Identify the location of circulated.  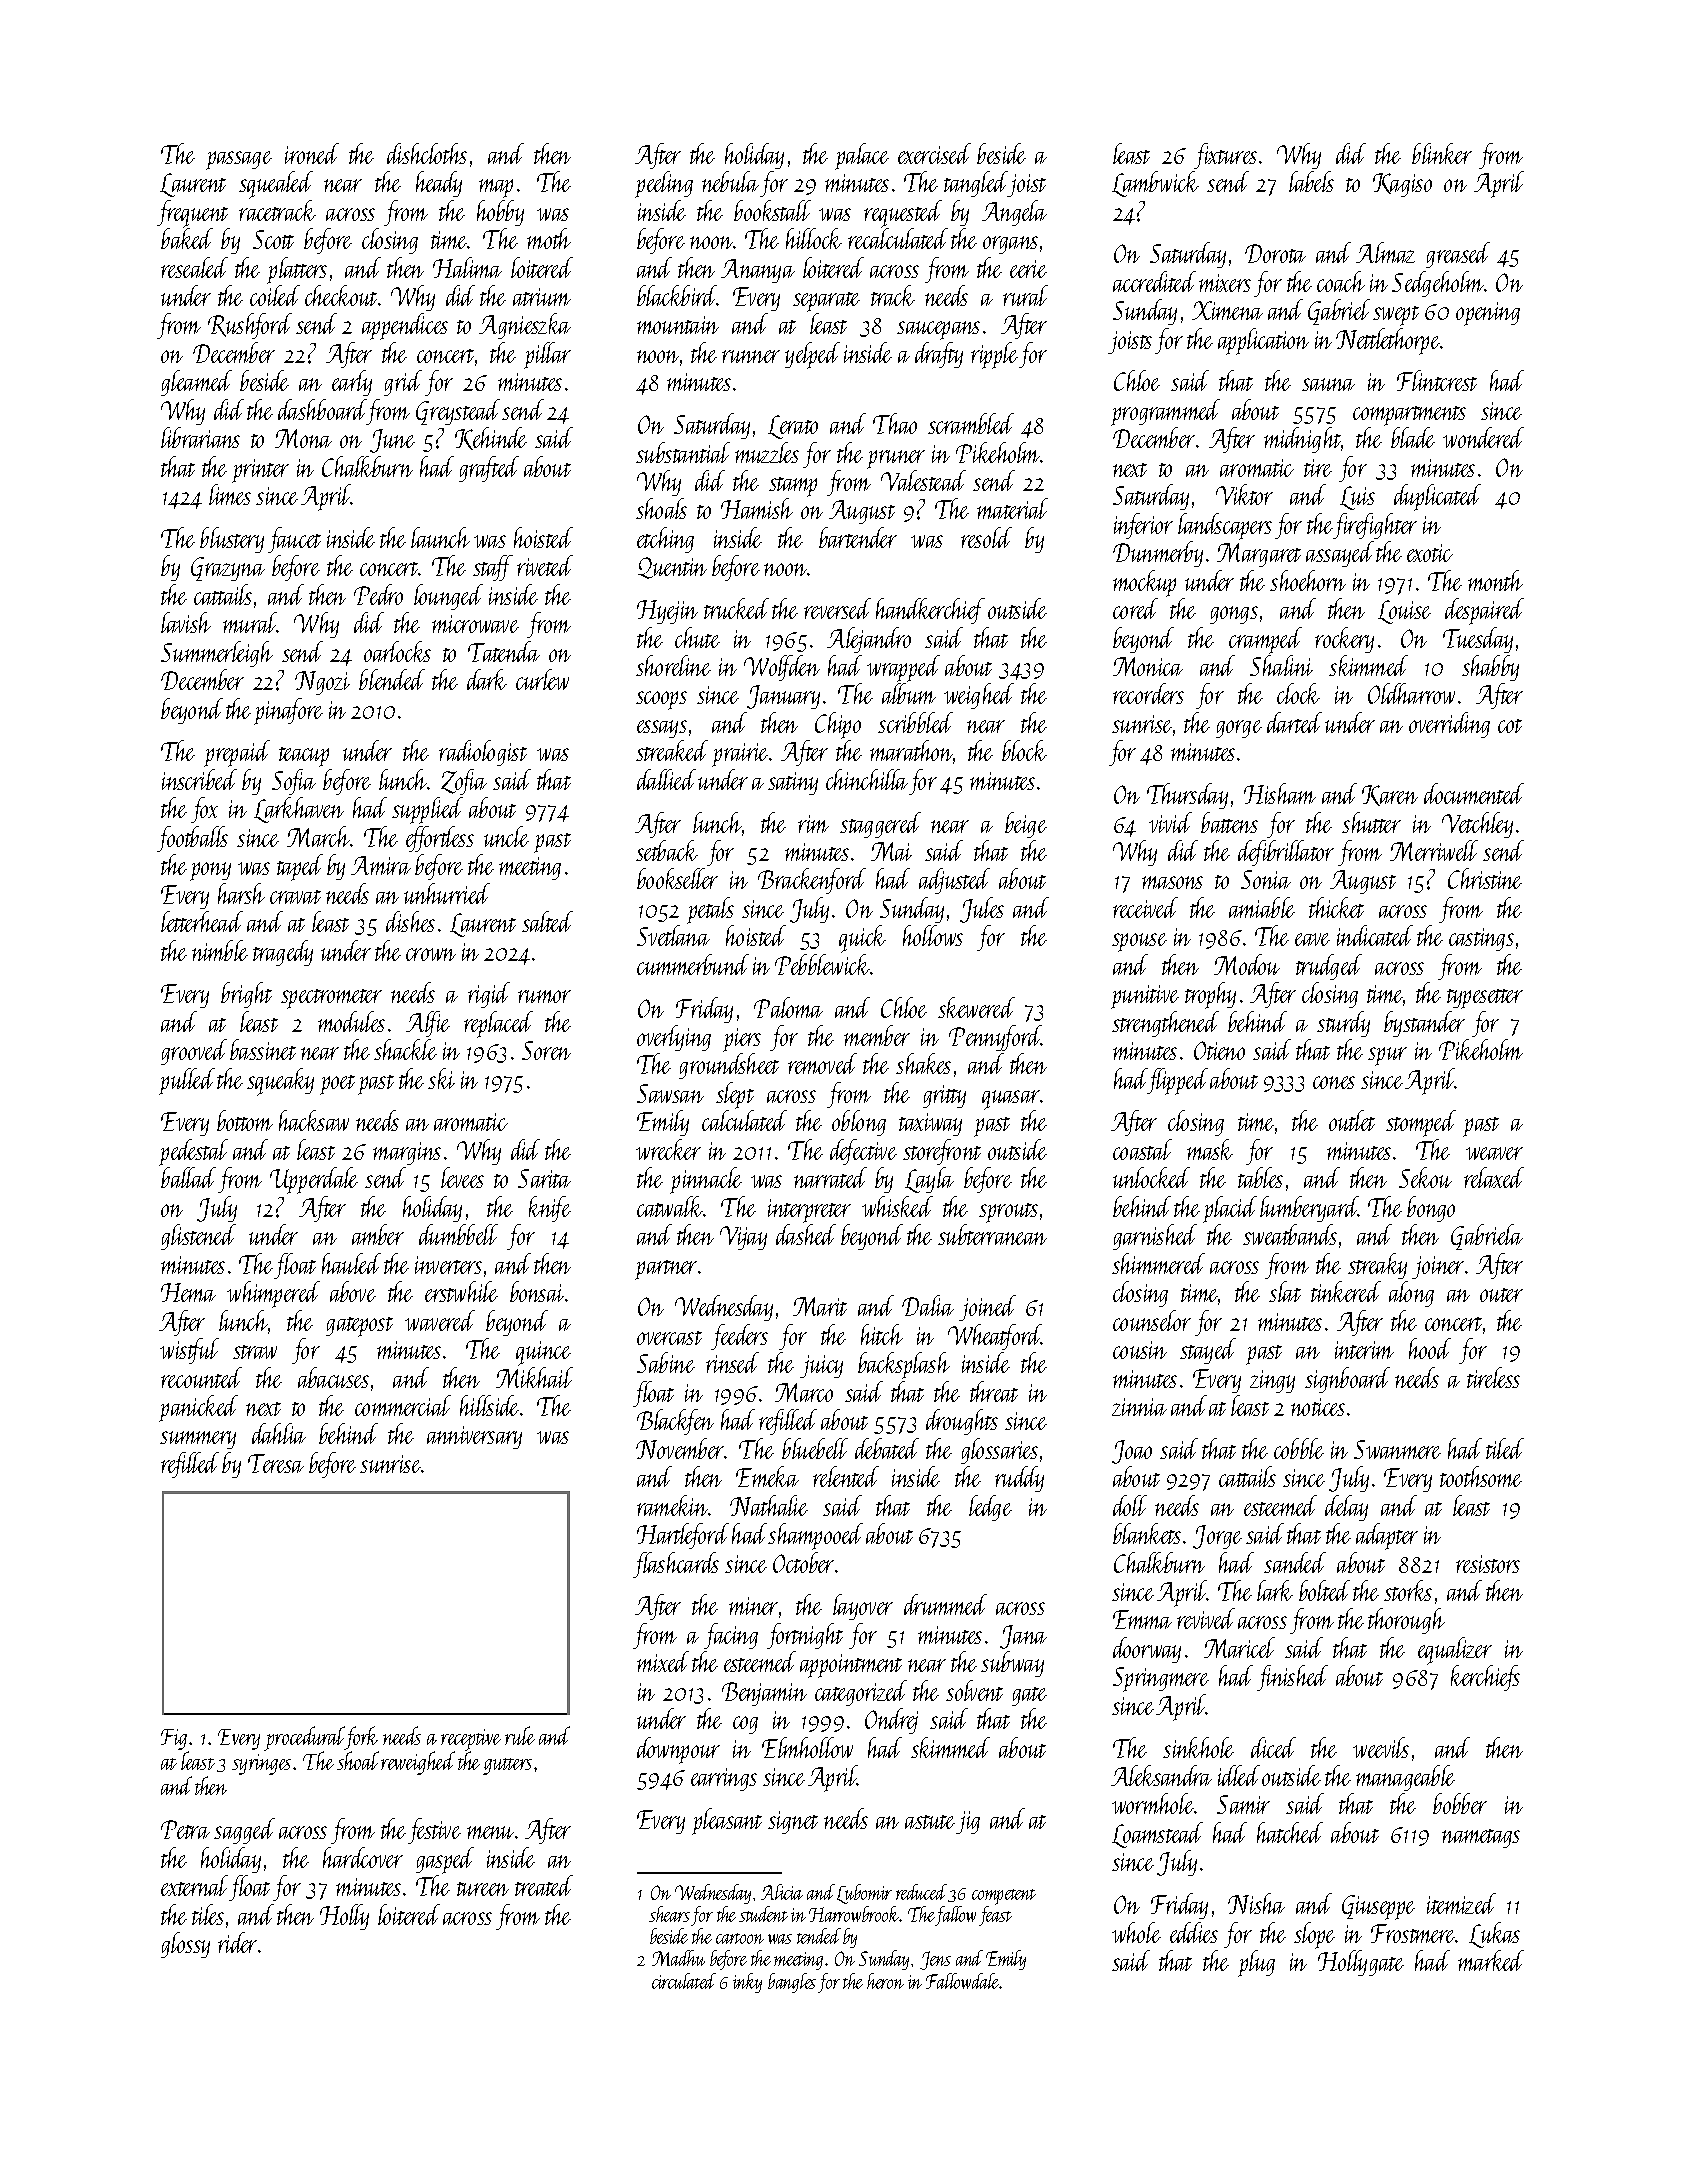
(684, 1981).
